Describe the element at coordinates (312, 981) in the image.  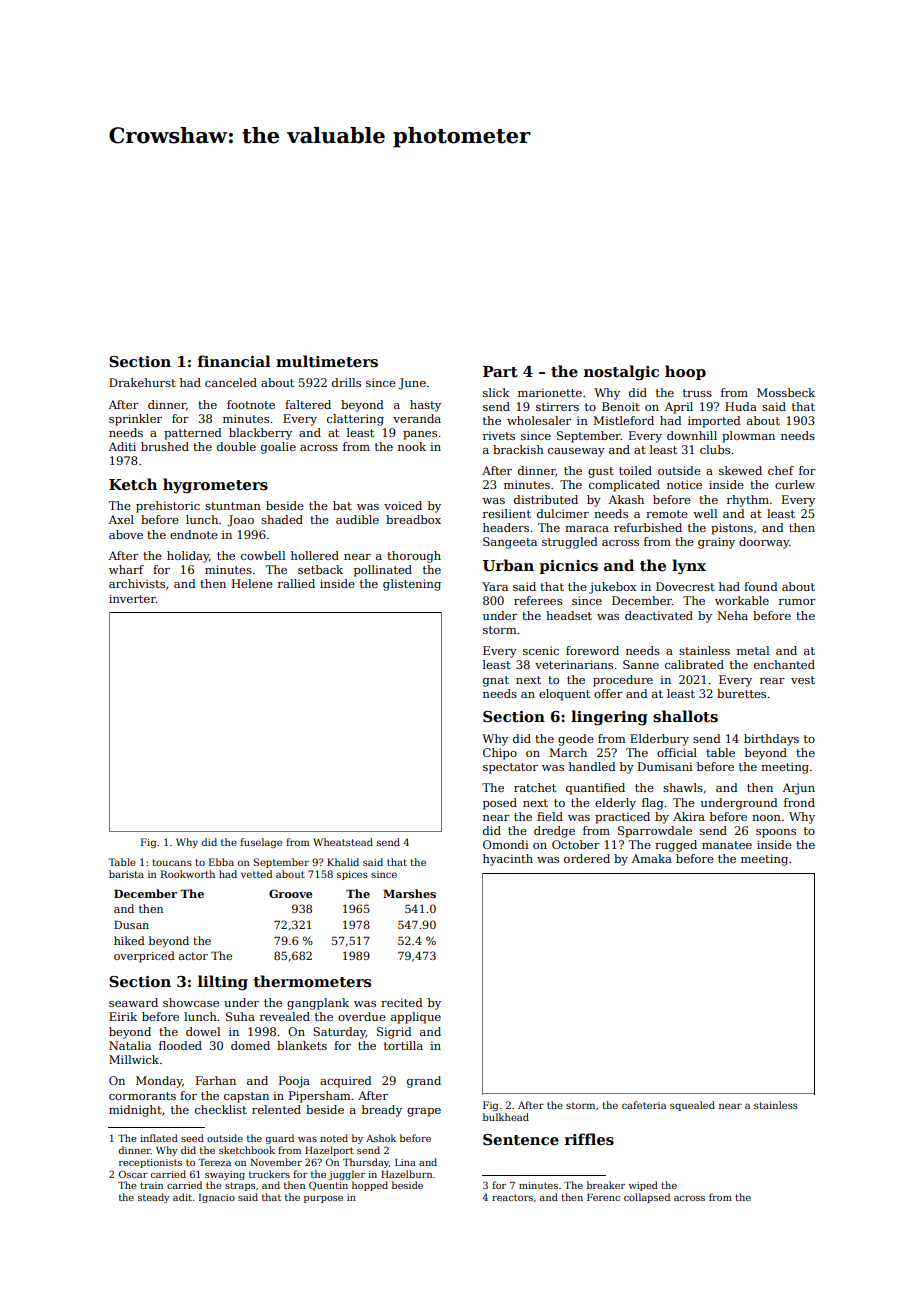
I see `thermometers` at that location.
